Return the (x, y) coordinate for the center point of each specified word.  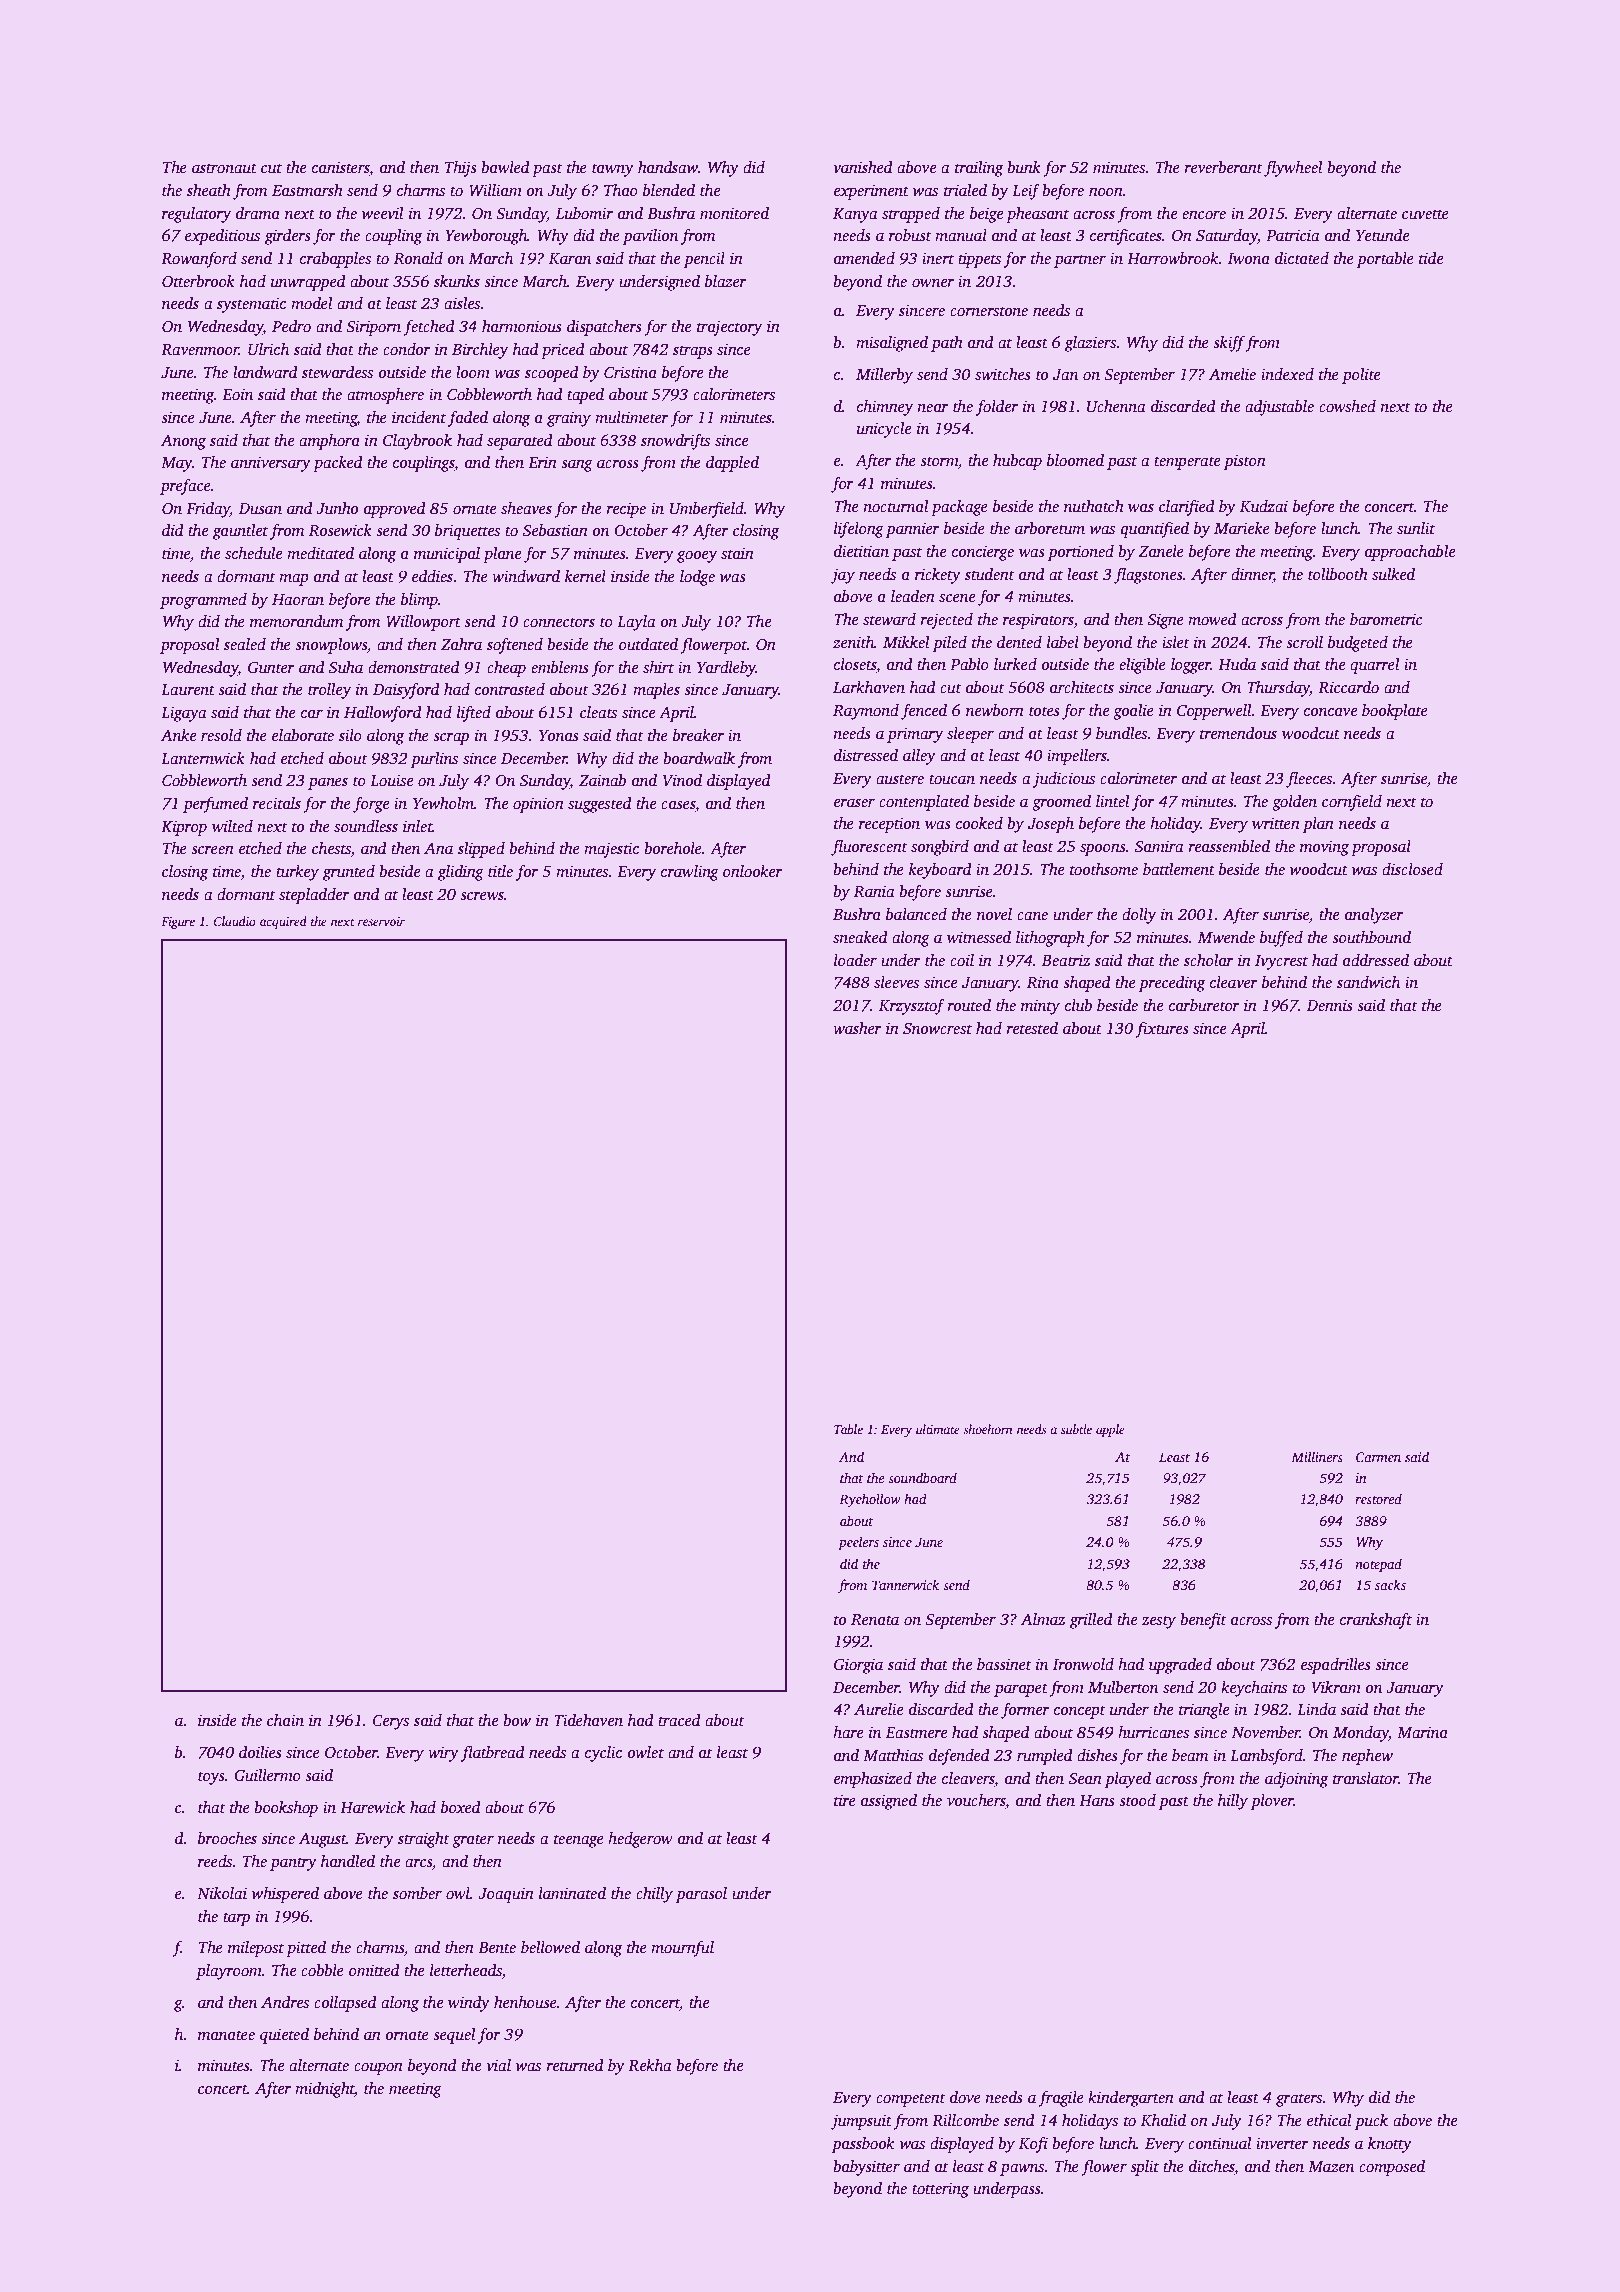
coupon (378, 2069)
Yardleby (726, 669)
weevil (382, 213)
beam (1190, 1755)
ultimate (938, 1429)
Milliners (1317, 1456)
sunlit (1416, 528)
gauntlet (240, 532)
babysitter (866, 2168)
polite (1361, 376)
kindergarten (1131, 2099)
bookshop (286, 1809)
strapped (911, 215)
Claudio (235, 921)
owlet (646, 1752)
